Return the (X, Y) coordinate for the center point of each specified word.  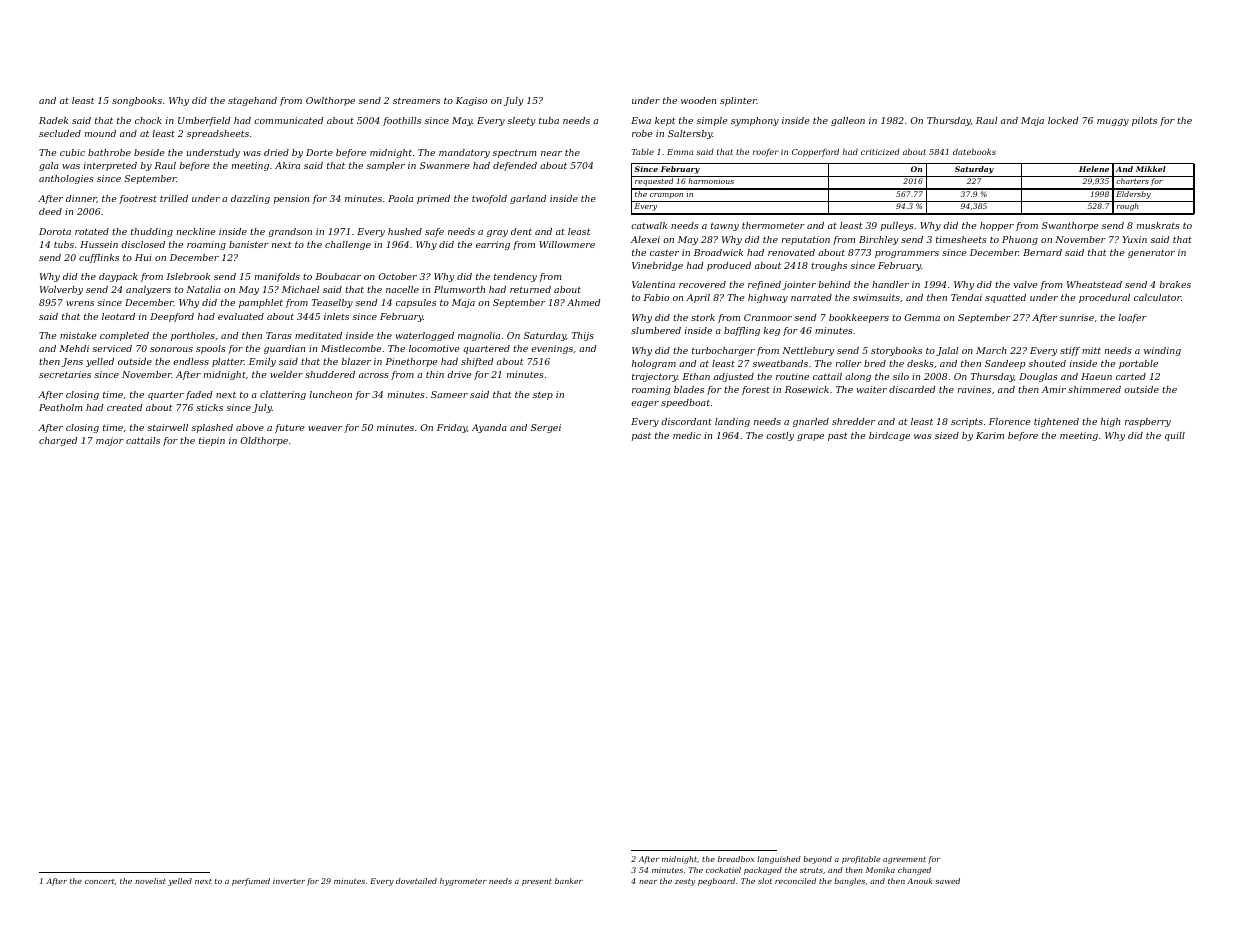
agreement (904, 860)
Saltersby (690, 134)
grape (810, 437)
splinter (738, 101)
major (110, 441)
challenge (348, 245)
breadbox (736, 859)
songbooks (137, 101)
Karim (990, 435)
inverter (289, 881)
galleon (848, 121)
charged (58, 441)
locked (1063, 120)
